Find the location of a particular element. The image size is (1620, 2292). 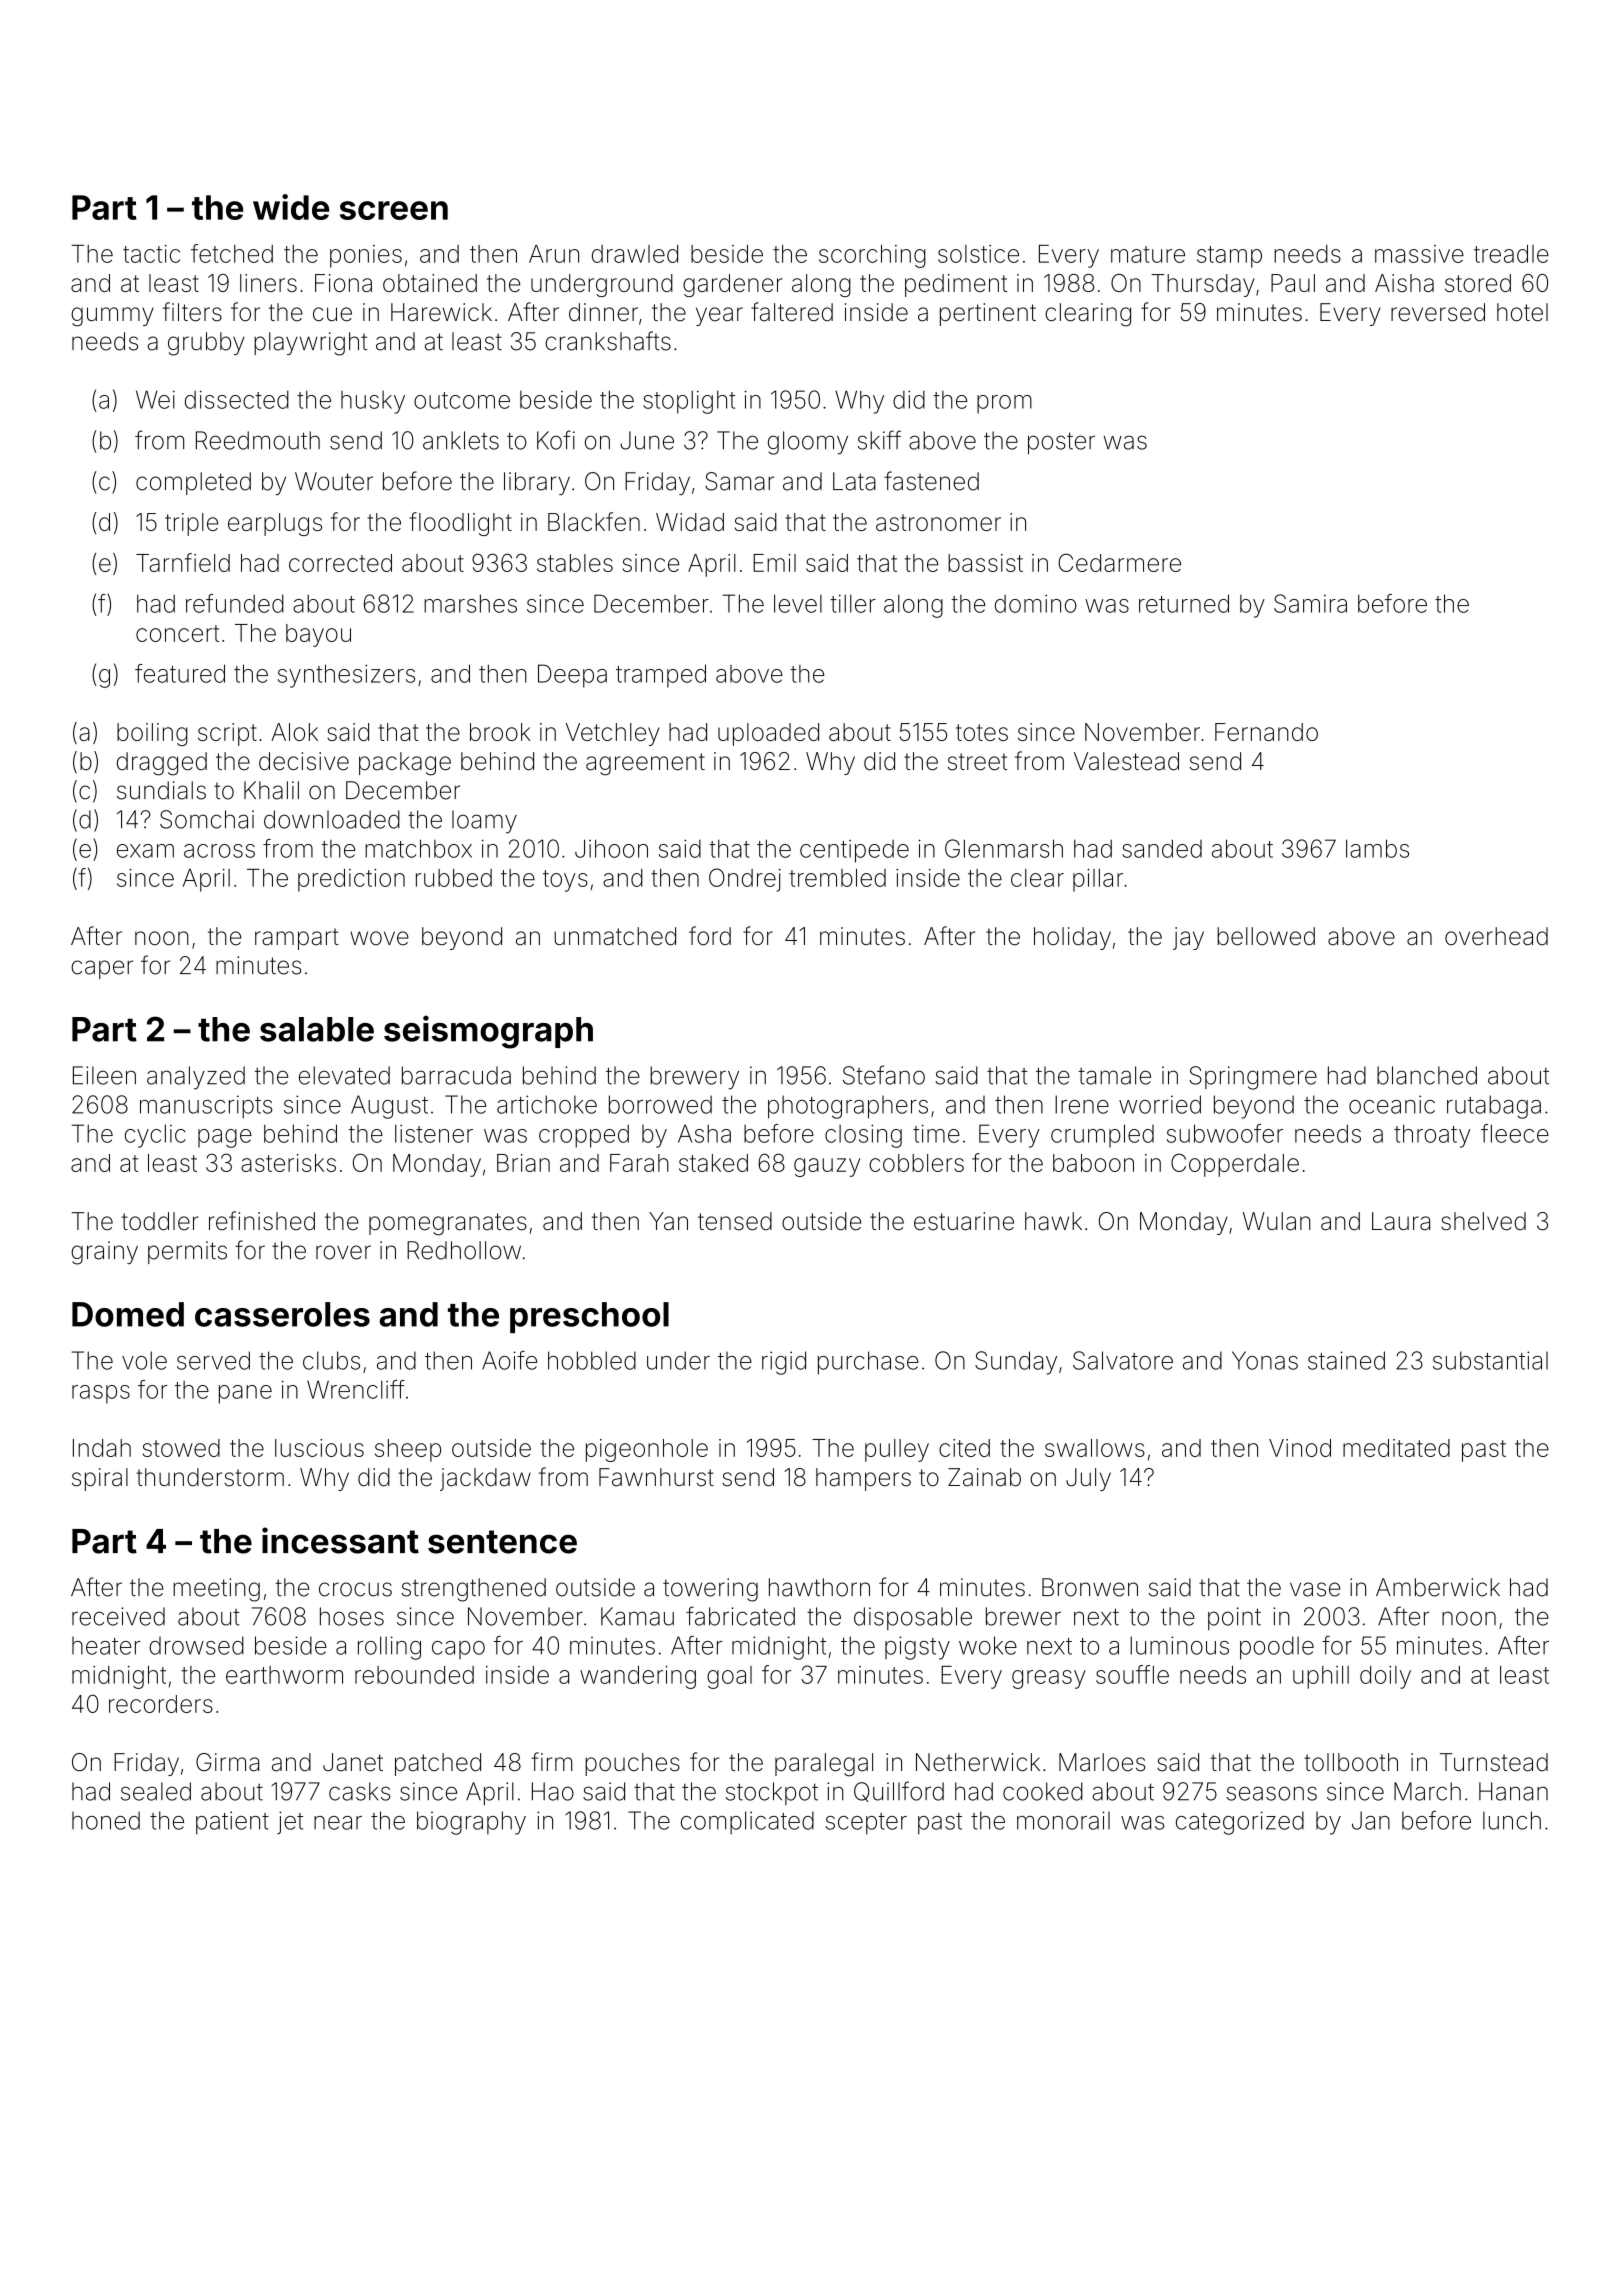

holiday is located at coordinates (1072, 938).
